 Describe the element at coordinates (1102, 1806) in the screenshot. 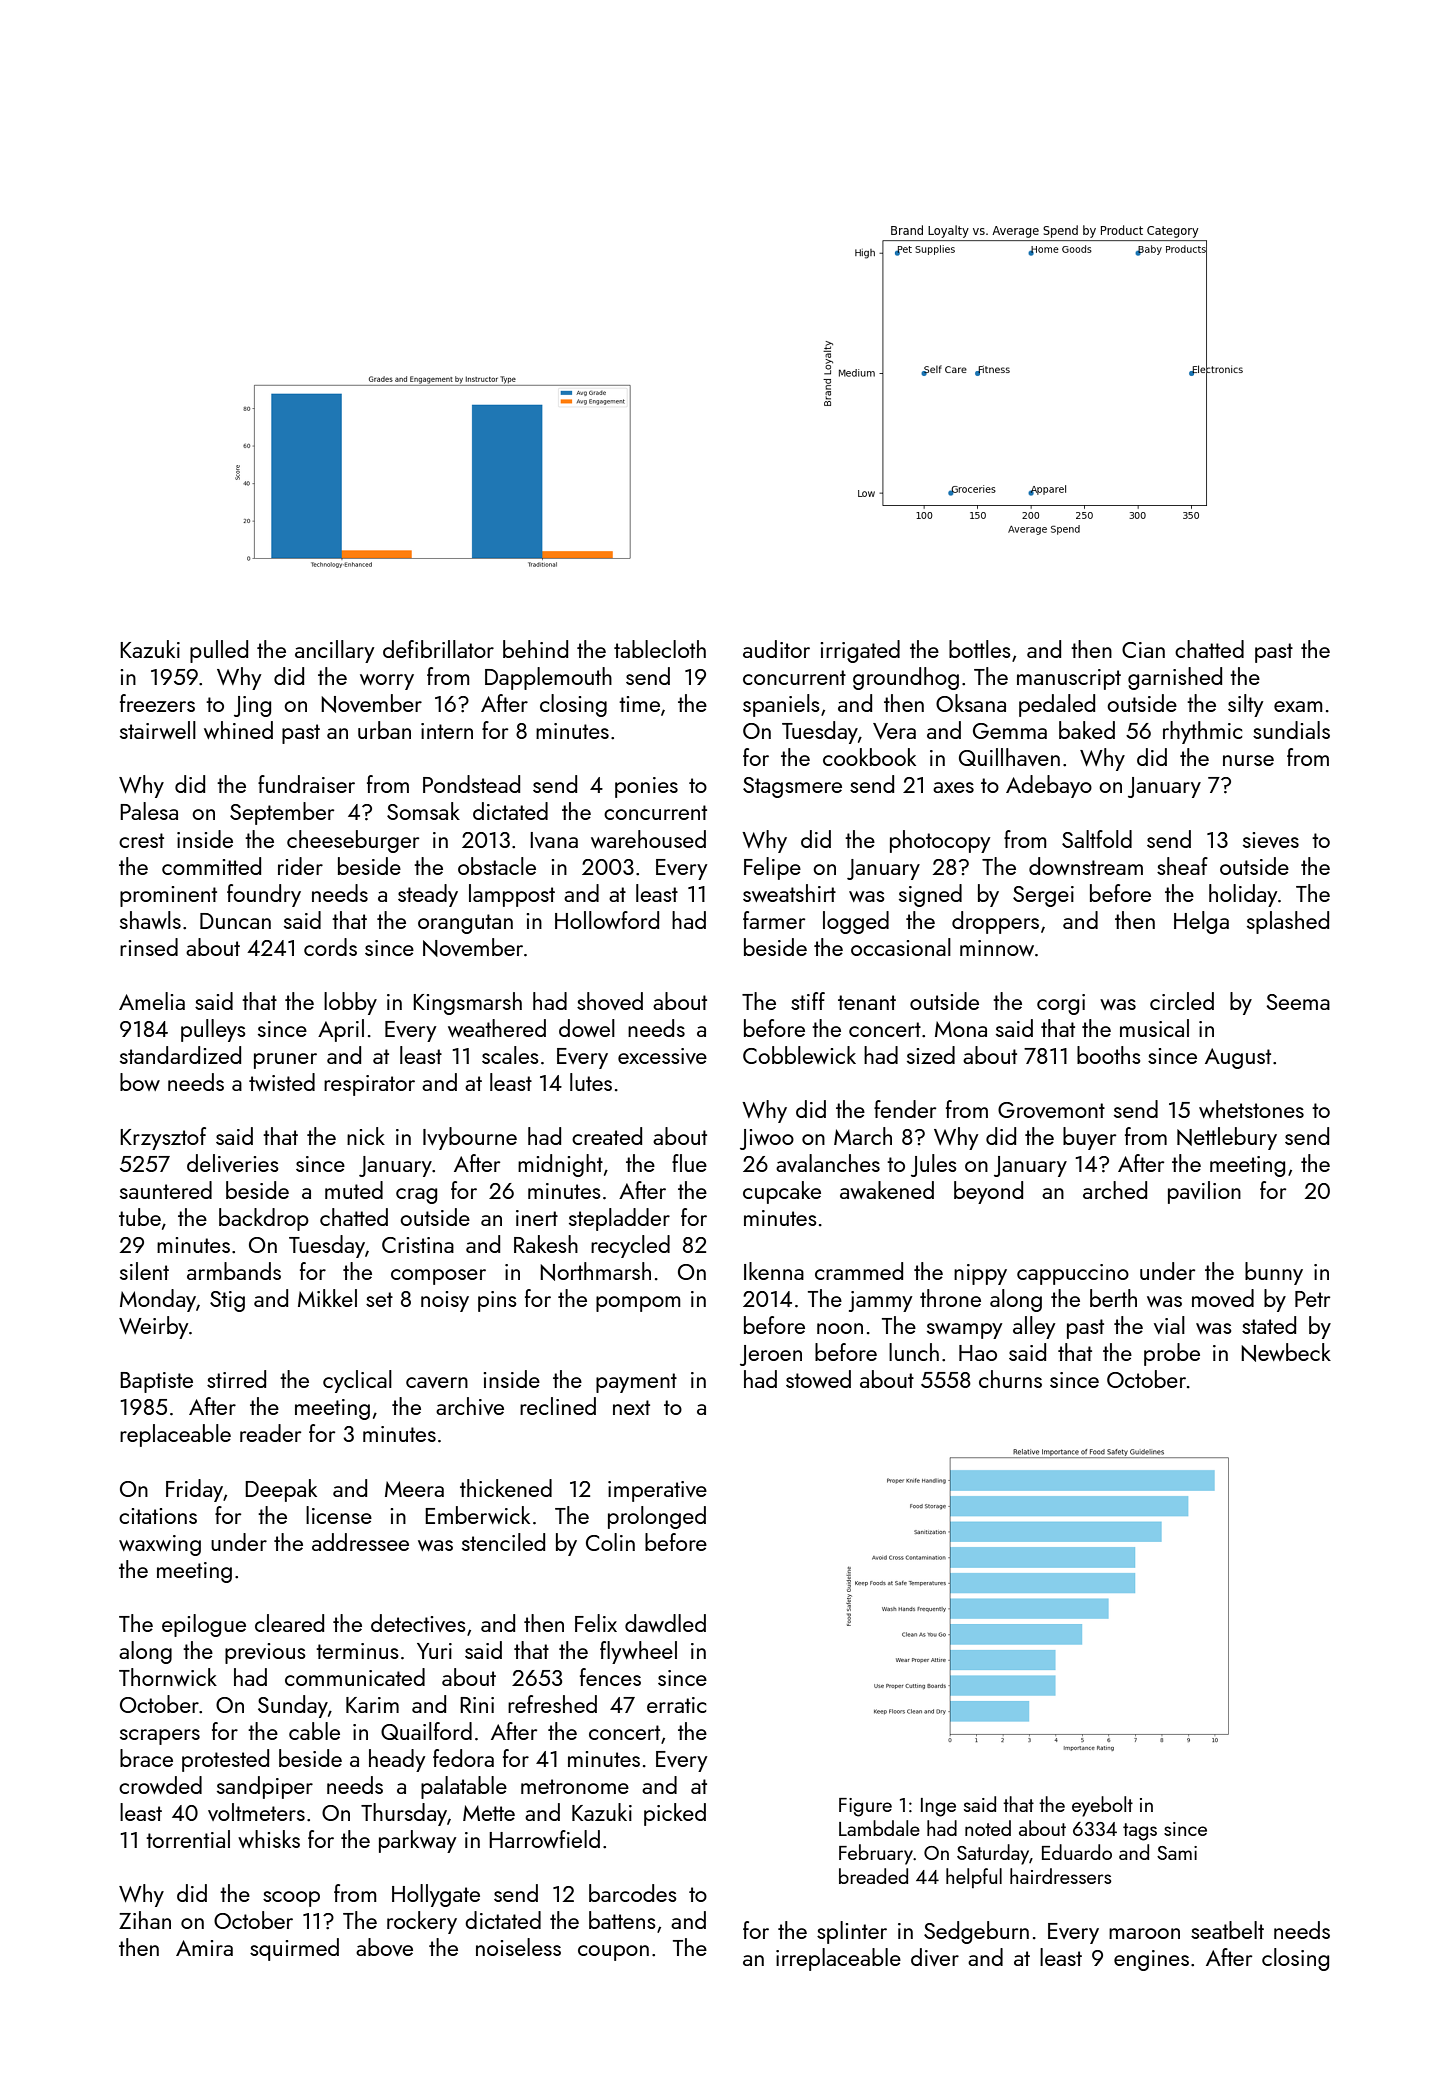

I see `eyebolt` at that location.
